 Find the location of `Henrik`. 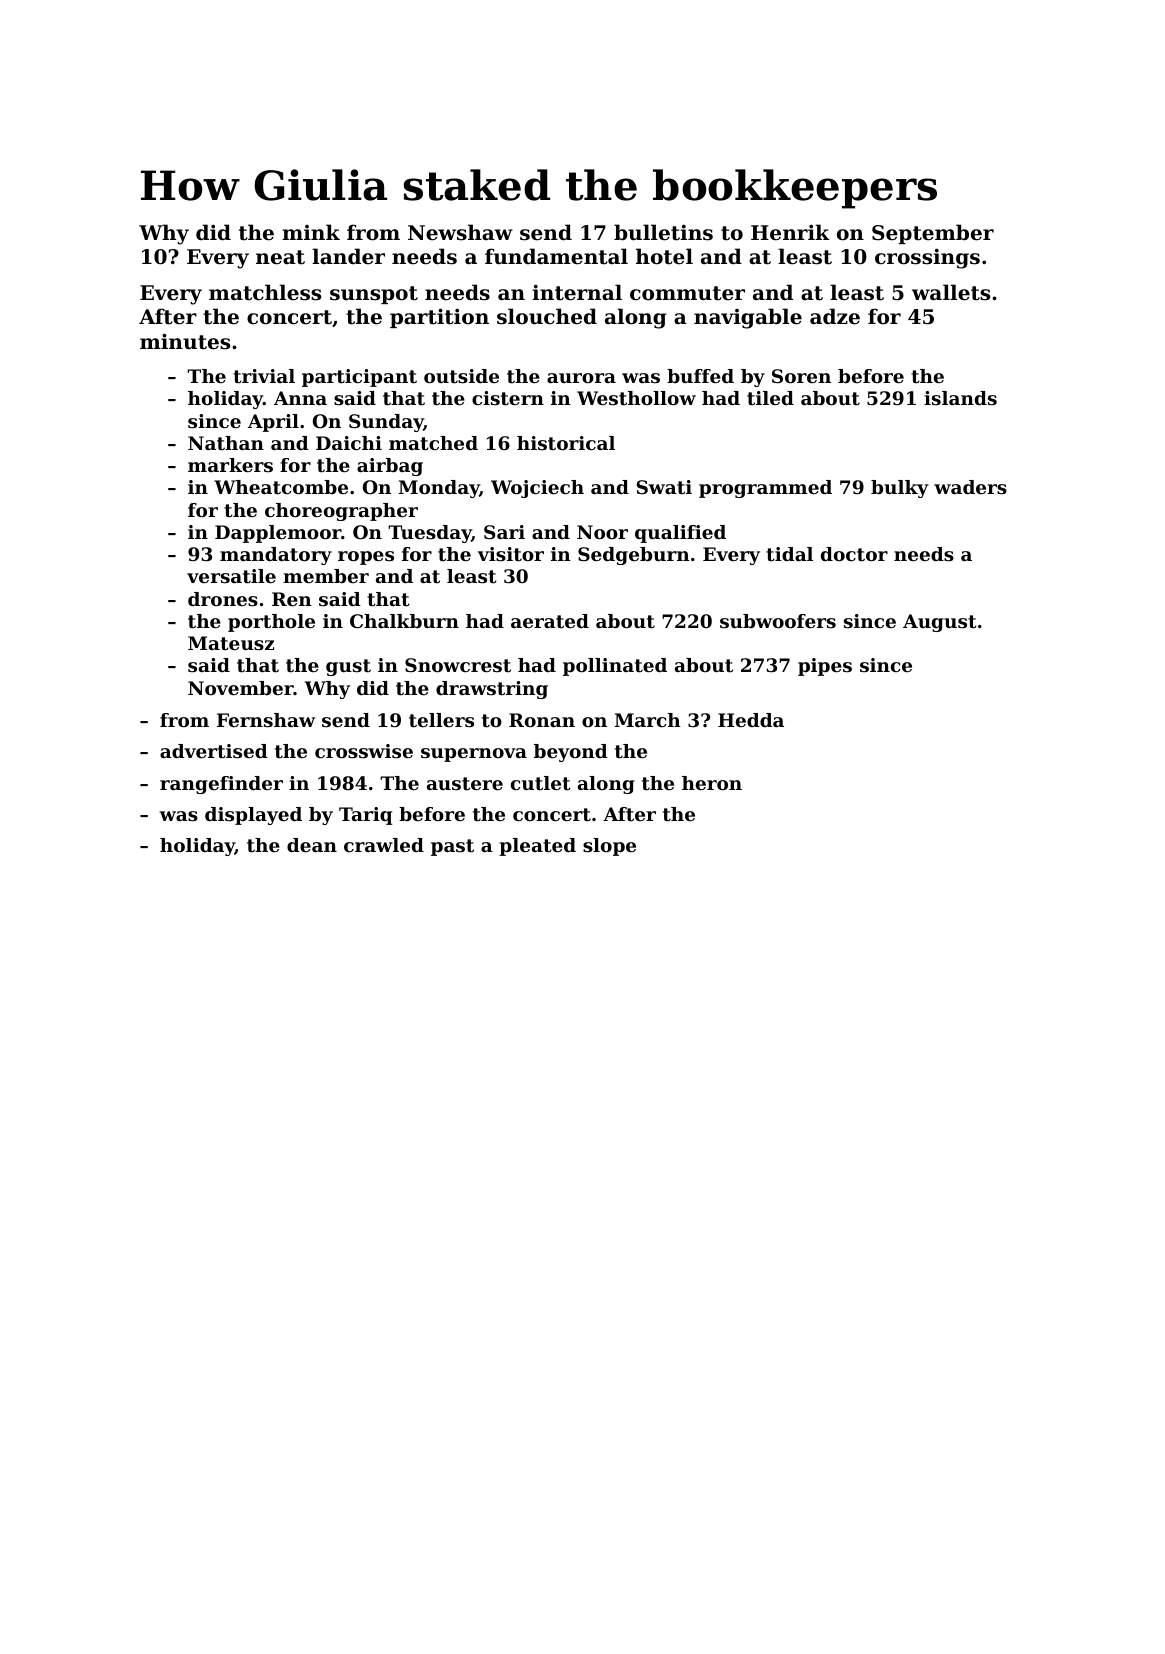

Henrik is located at coordinates (790, 232).
